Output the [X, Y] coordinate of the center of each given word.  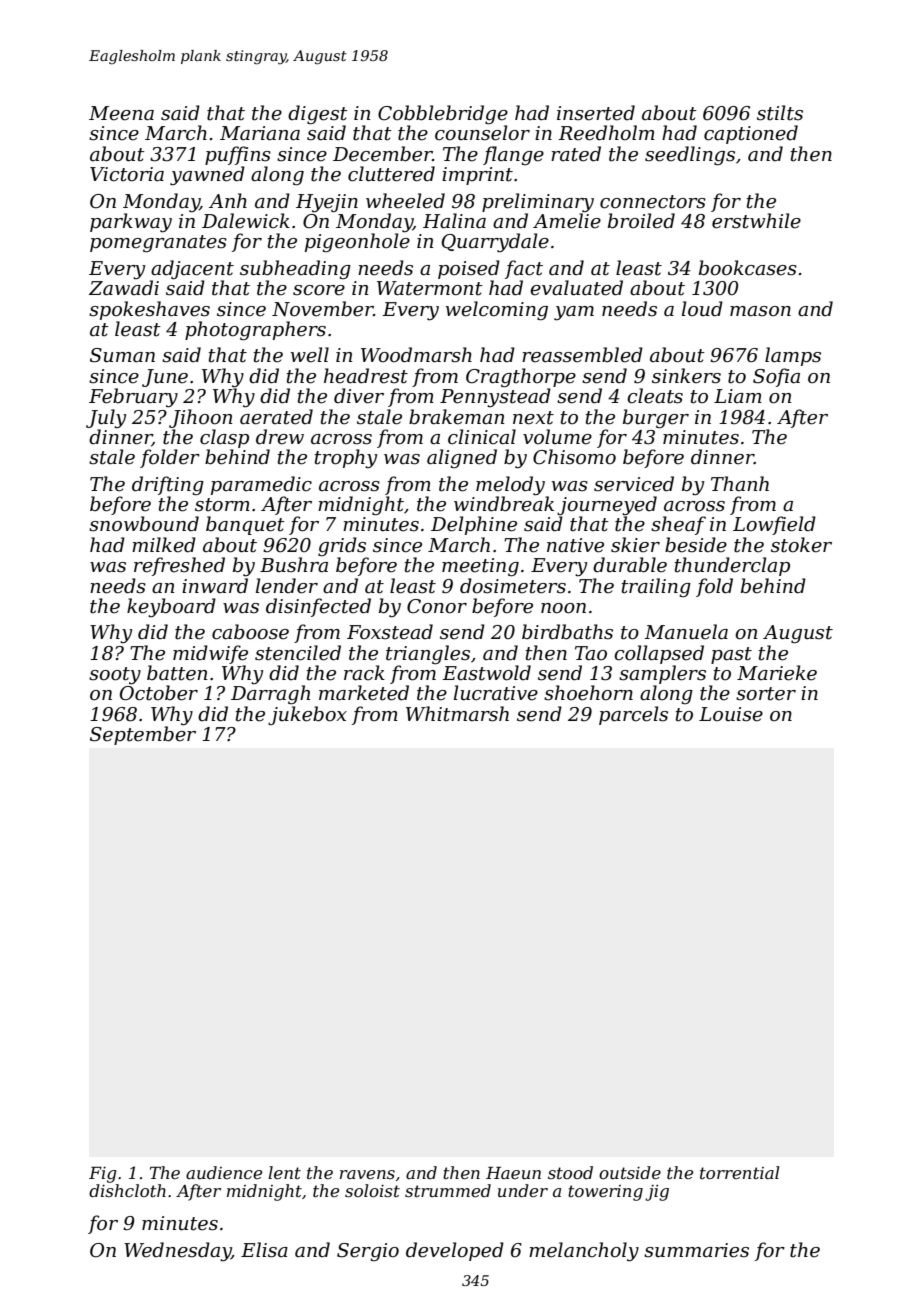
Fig [103, 1175]
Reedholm [606, 133]
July [106, 418]
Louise [731, 714]
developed [455, 1251]
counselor [482, 133]
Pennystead [495, 397]
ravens [367, 1174]
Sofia [776, 377]
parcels [633, 715]
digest [318, 114]
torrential [739, 1172]
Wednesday [177, 1251]
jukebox [307, 715]
